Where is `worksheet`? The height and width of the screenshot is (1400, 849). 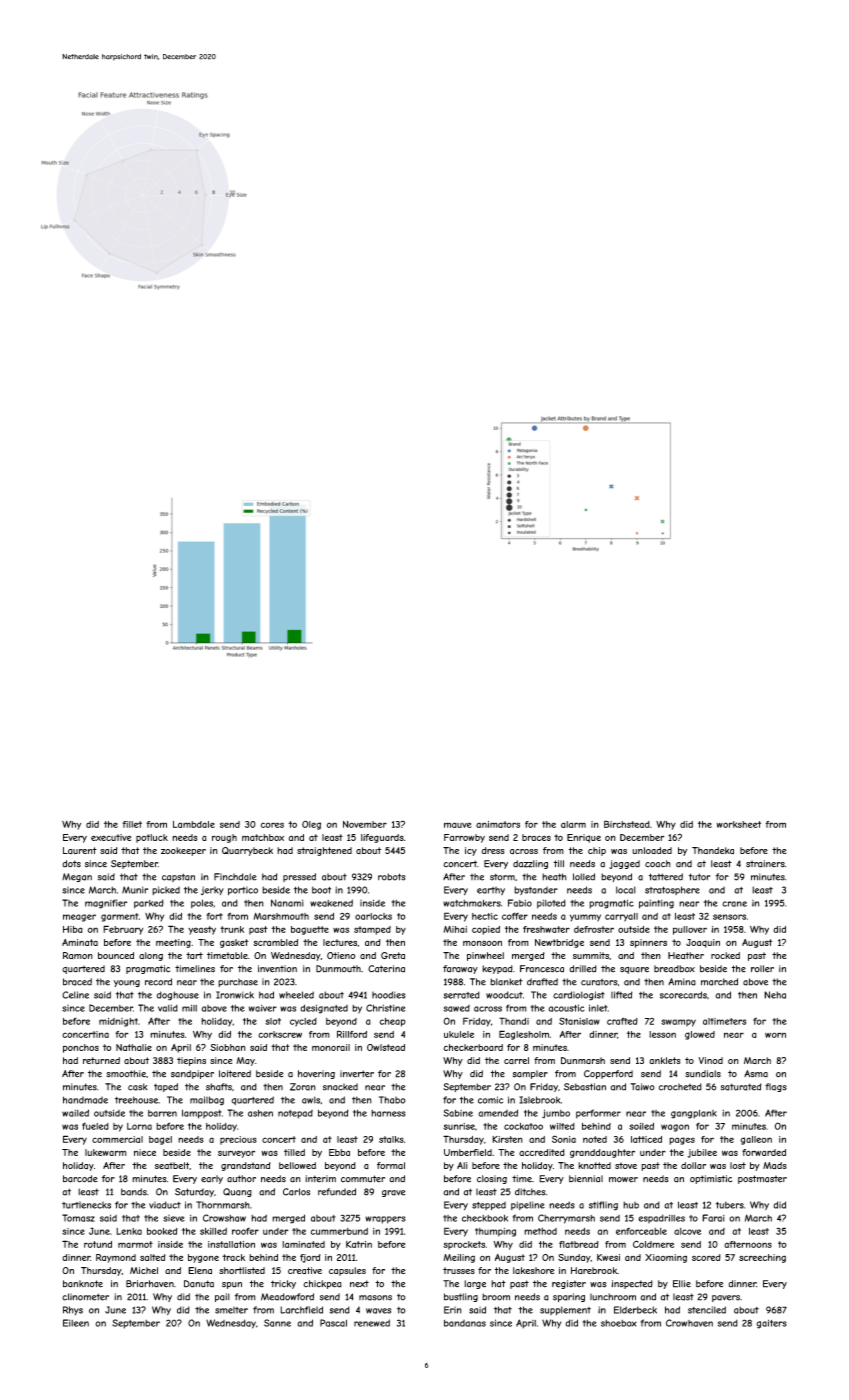 worksheet is located at coordinates (738, 824).
